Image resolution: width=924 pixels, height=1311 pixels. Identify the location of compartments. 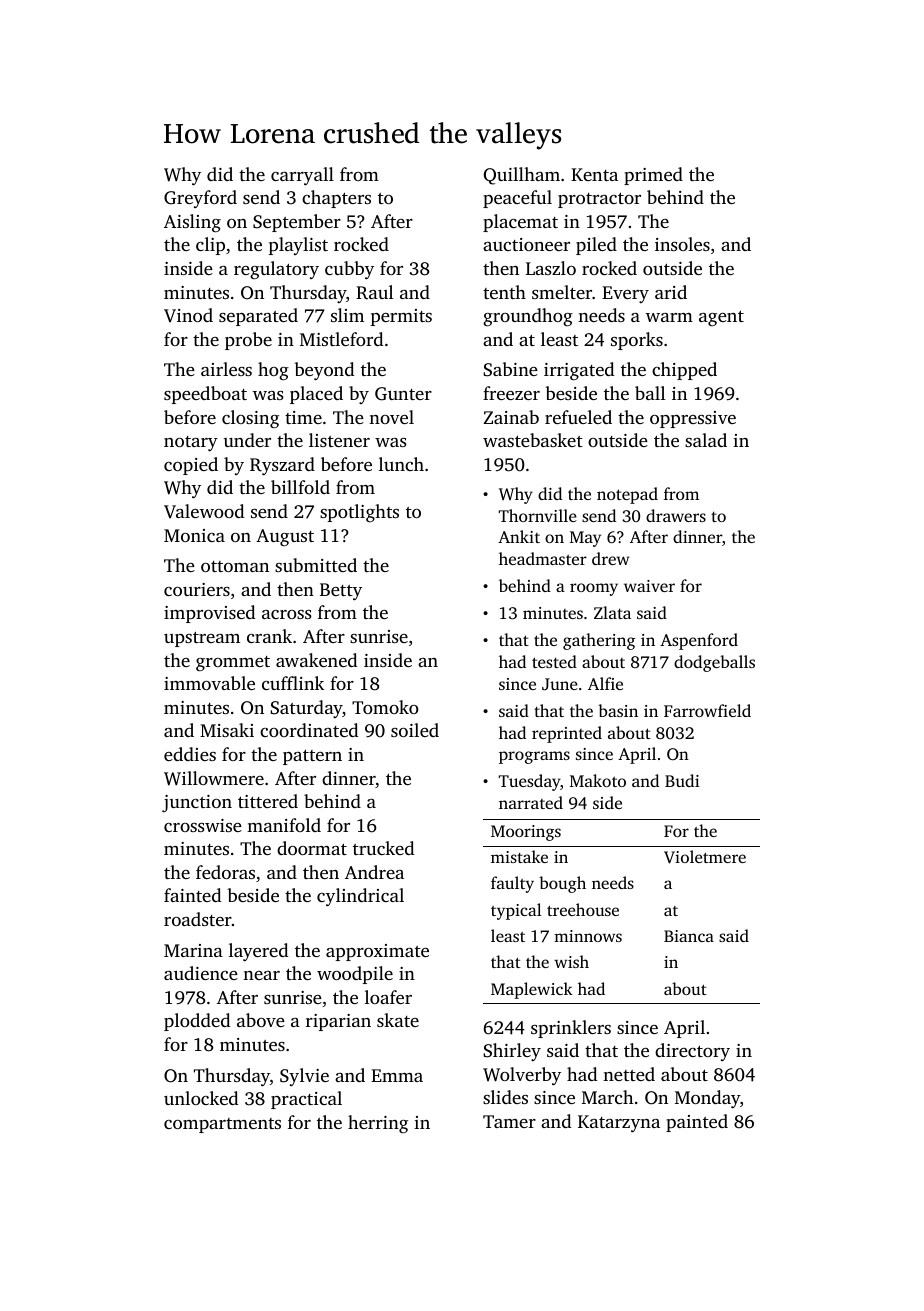
(222, 1125).
